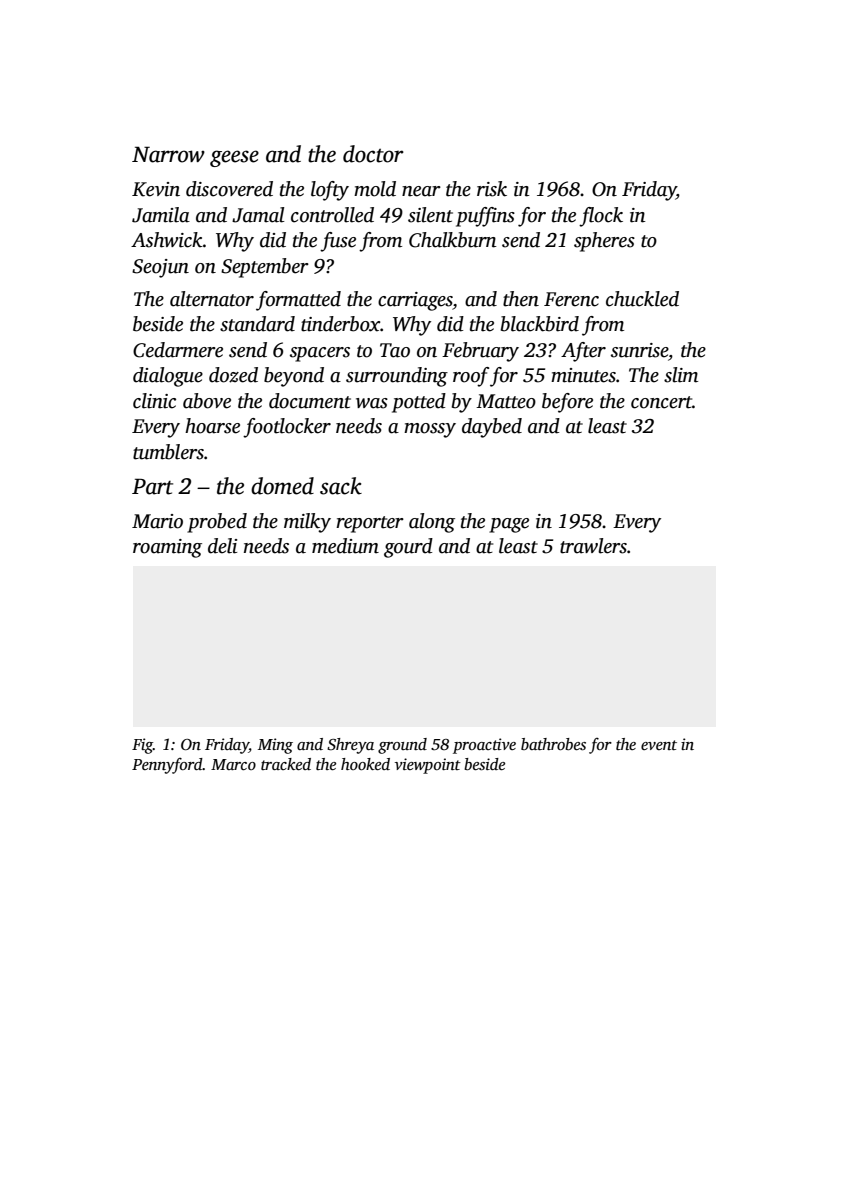  What do you see at coordinates (373, 154) in the page?
I see `doctor` at bounding box center [373, 154].
